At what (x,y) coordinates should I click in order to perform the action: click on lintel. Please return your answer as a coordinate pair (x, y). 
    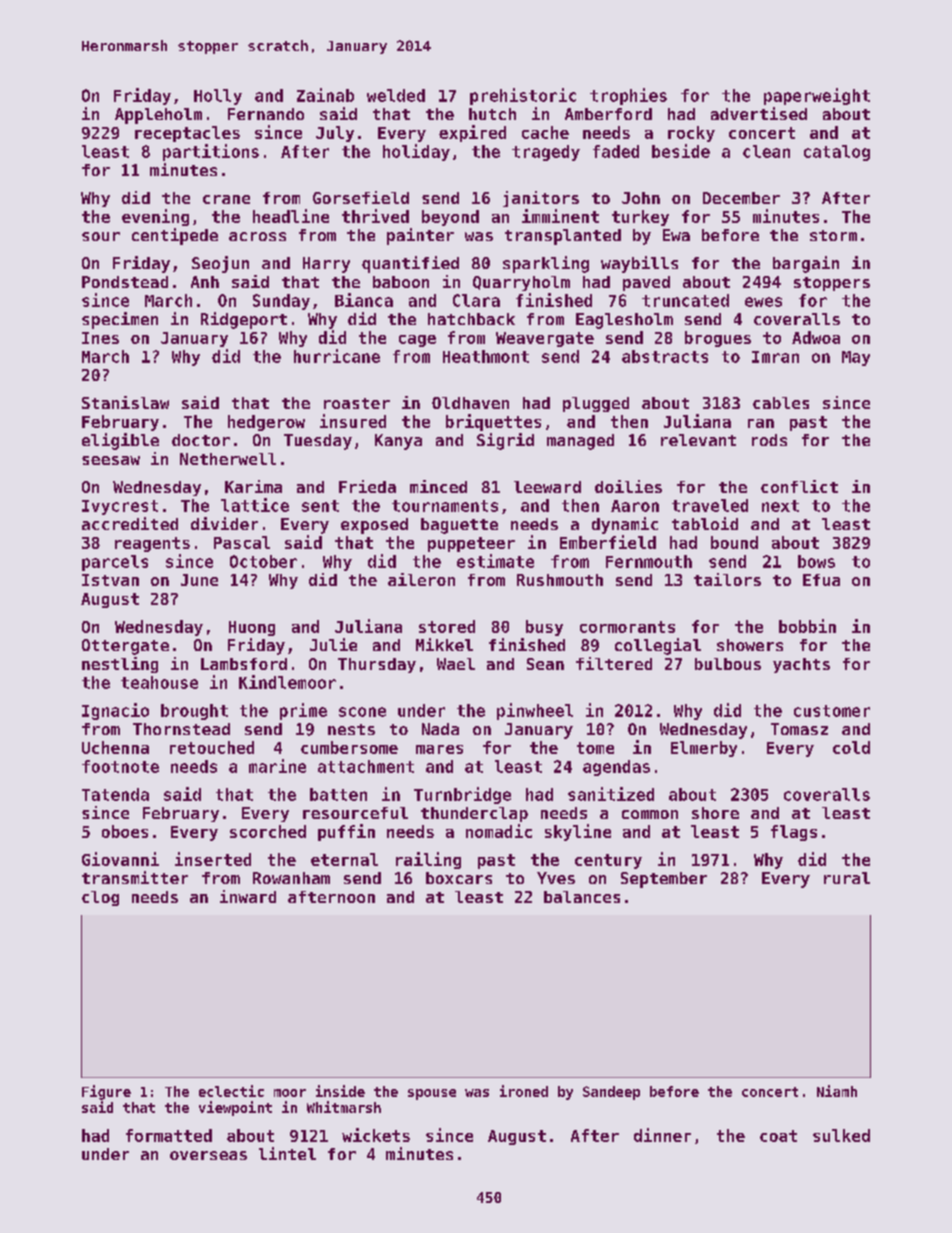
    Looking at the image, I should click on (287, 1153).
